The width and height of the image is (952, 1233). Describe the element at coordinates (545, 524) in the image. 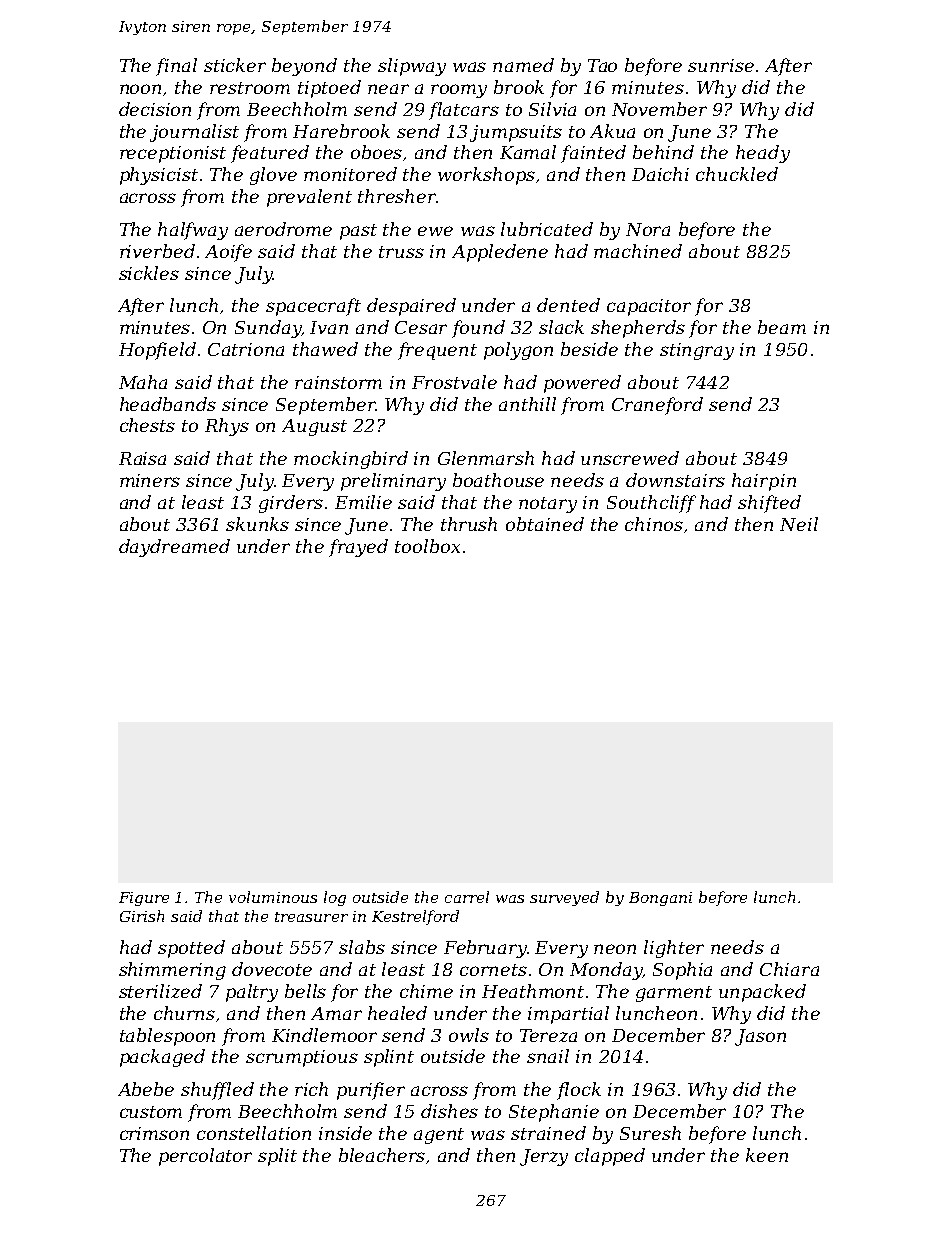

I see `obtained` at that location.
